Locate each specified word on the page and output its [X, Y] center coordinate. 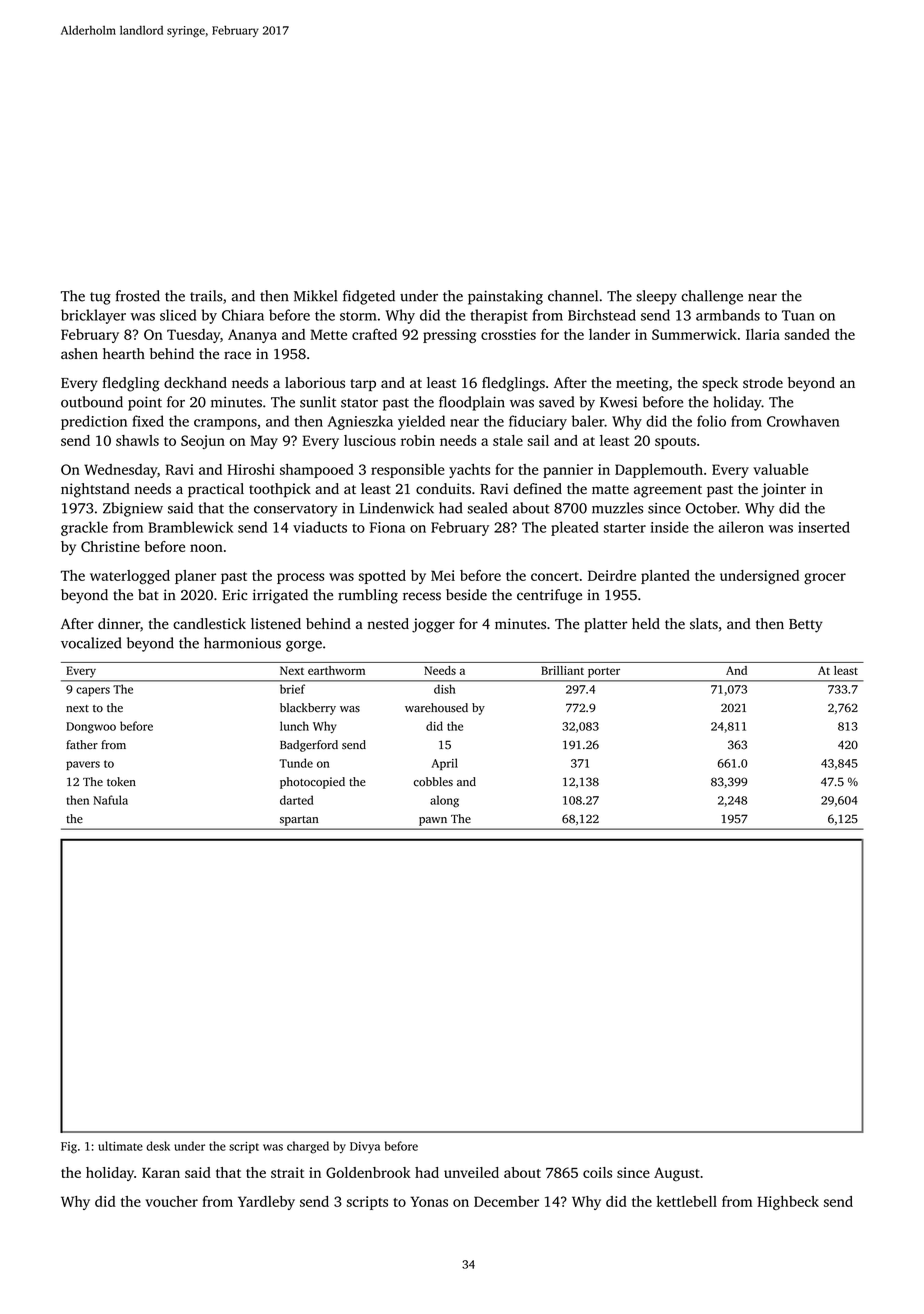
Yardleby [266, 1203]
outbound [92, 402]
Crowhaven [803, 421]
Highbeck [788, 1203]
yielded [421, 422]
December [506, 1201]
